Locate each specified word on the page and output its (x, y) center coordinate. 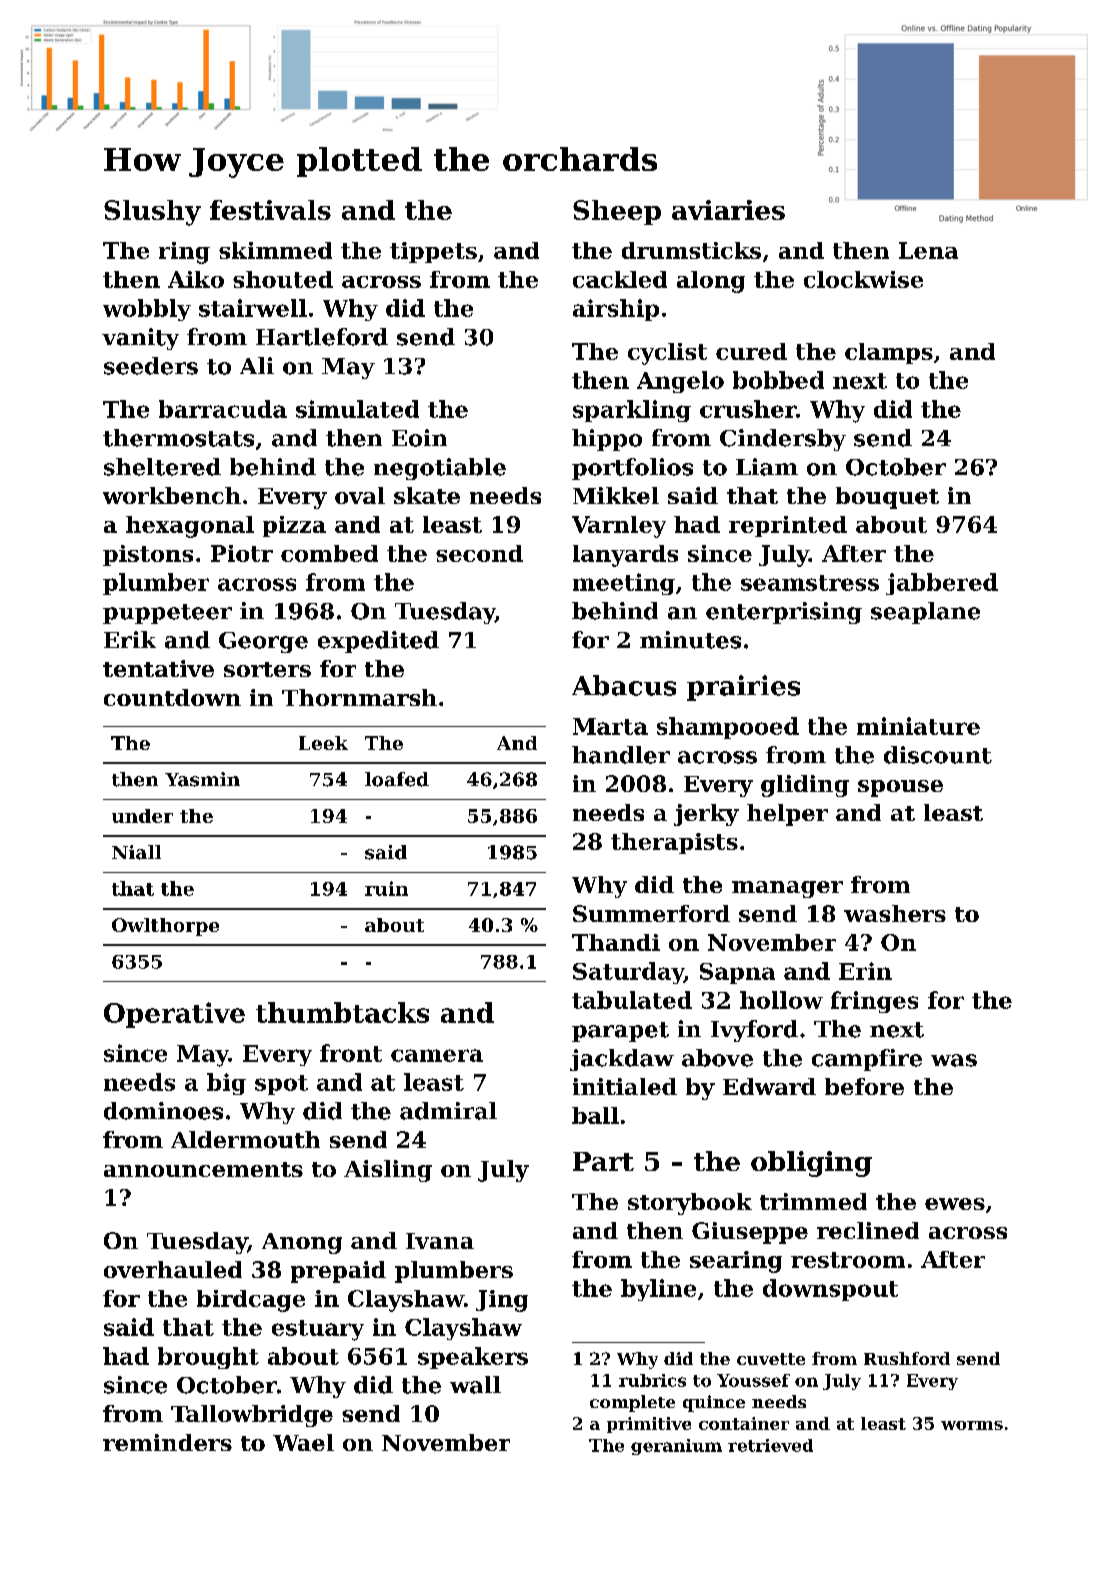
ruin (386, 888)
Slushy (152, 213)
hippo (607, 440)
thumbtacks (342, 1012)
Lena (928, 250)
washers (895, 913)
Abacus (624, 685)
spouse (900, 788)
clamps (889, 353)
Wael (303, 1442)
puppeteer (167, 614)
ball (595, 1115)
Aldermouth (245, 1139)
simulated (357, 409)
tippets (433, 252)
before (864, 1086)
